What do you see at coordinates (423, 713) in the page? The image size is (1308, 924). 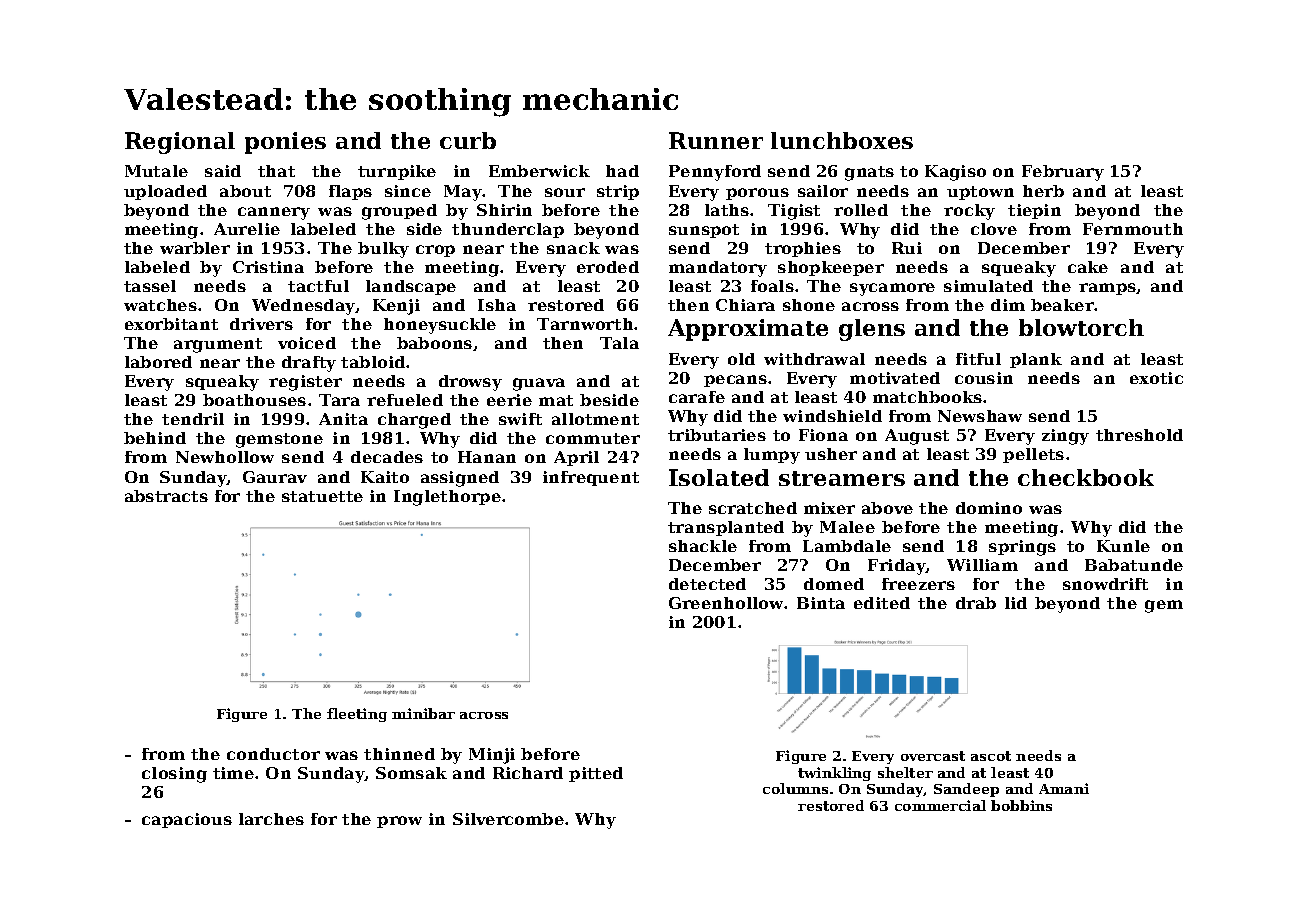 I see `minibar` at bounding box center [423, 713].
